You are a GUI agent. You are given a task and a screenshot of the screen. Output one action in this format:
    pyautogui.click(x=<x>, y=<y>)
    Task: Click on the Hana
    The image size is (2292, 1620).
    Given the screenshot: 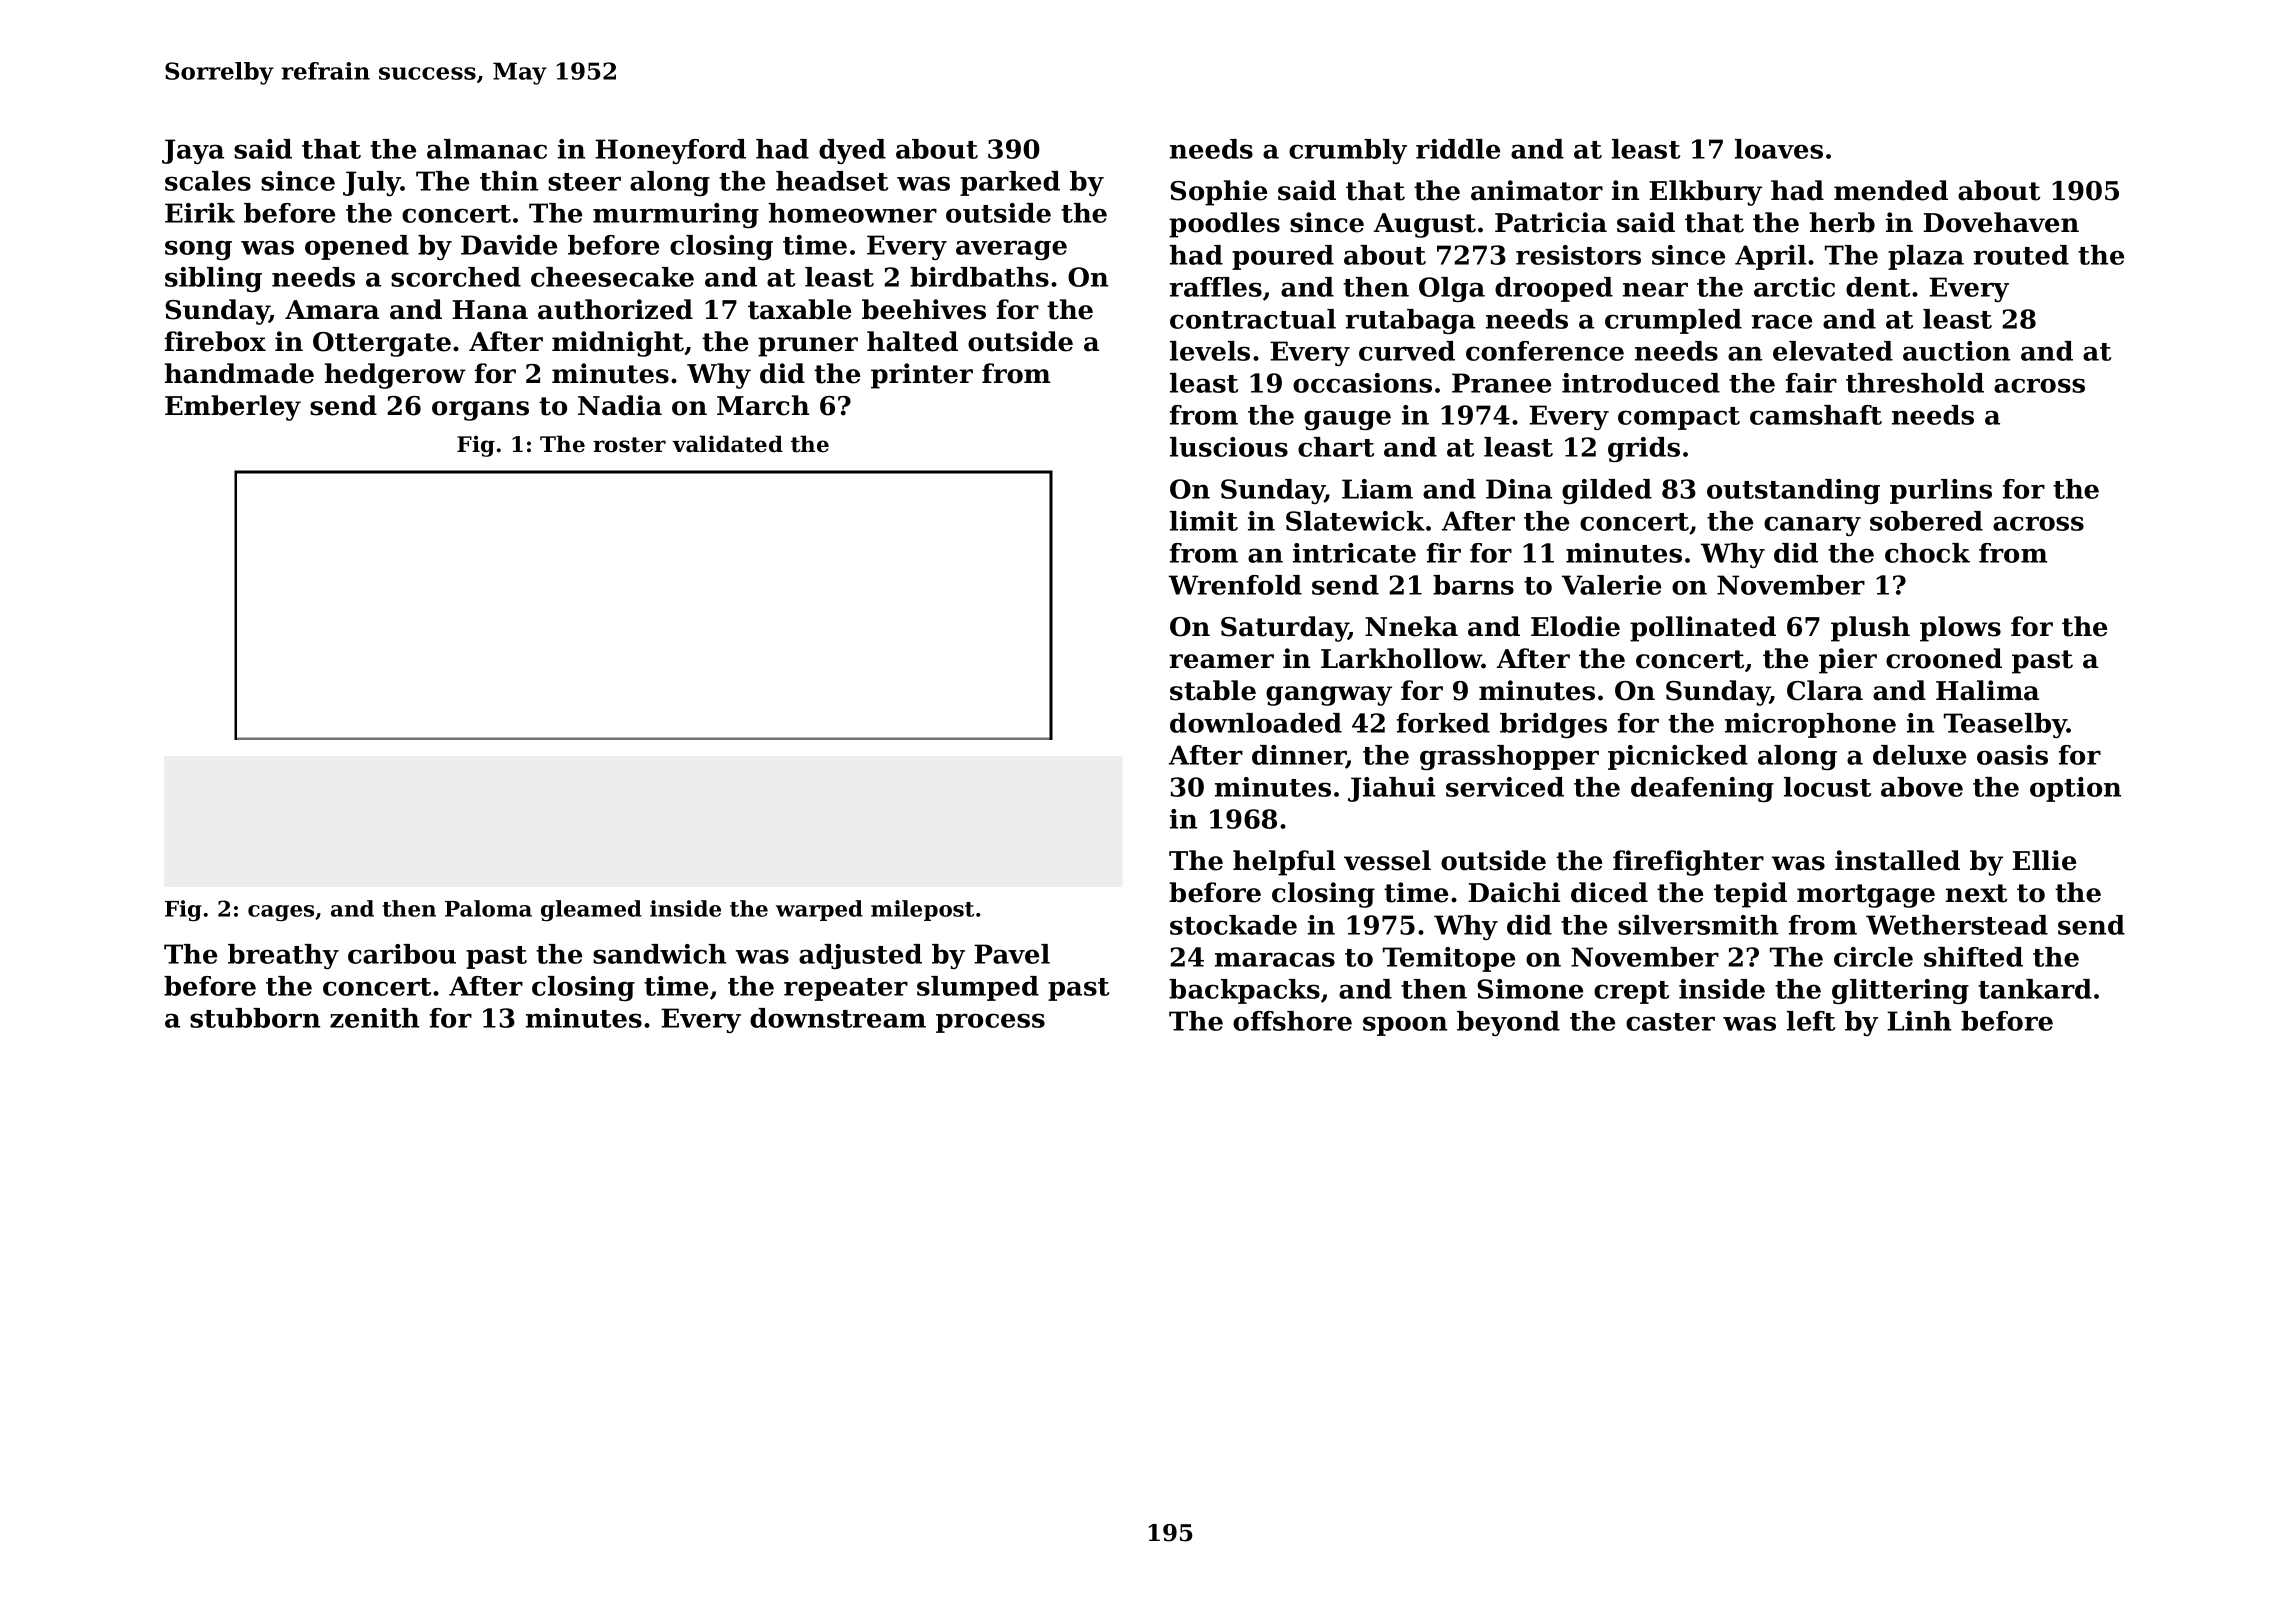 What is the action you would take?
    pyautogui.click(x=490, y=310)
